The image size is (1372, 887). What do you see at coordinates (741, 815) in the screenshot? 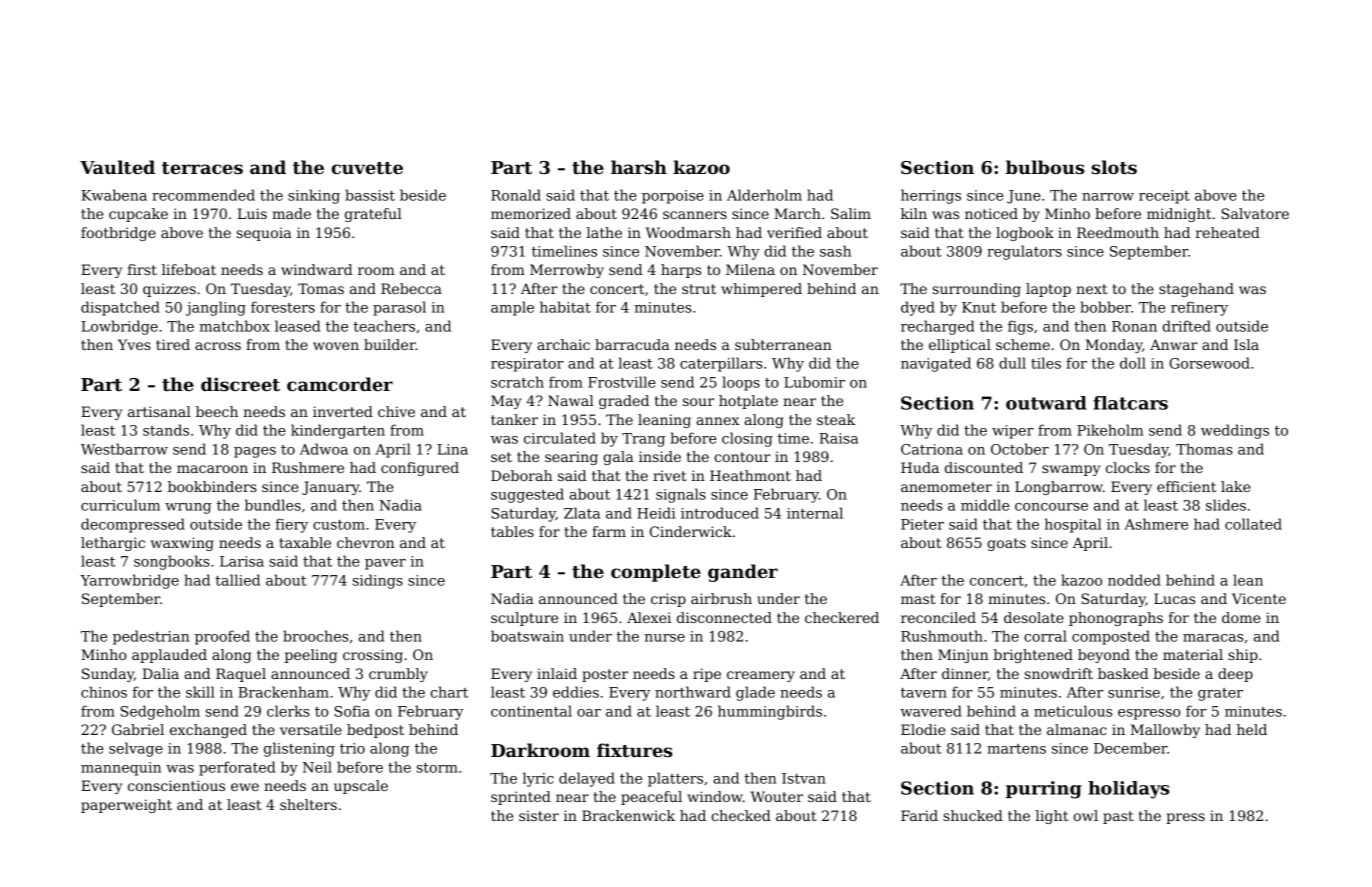
I see `checked` at bounding box center [741, 815].
